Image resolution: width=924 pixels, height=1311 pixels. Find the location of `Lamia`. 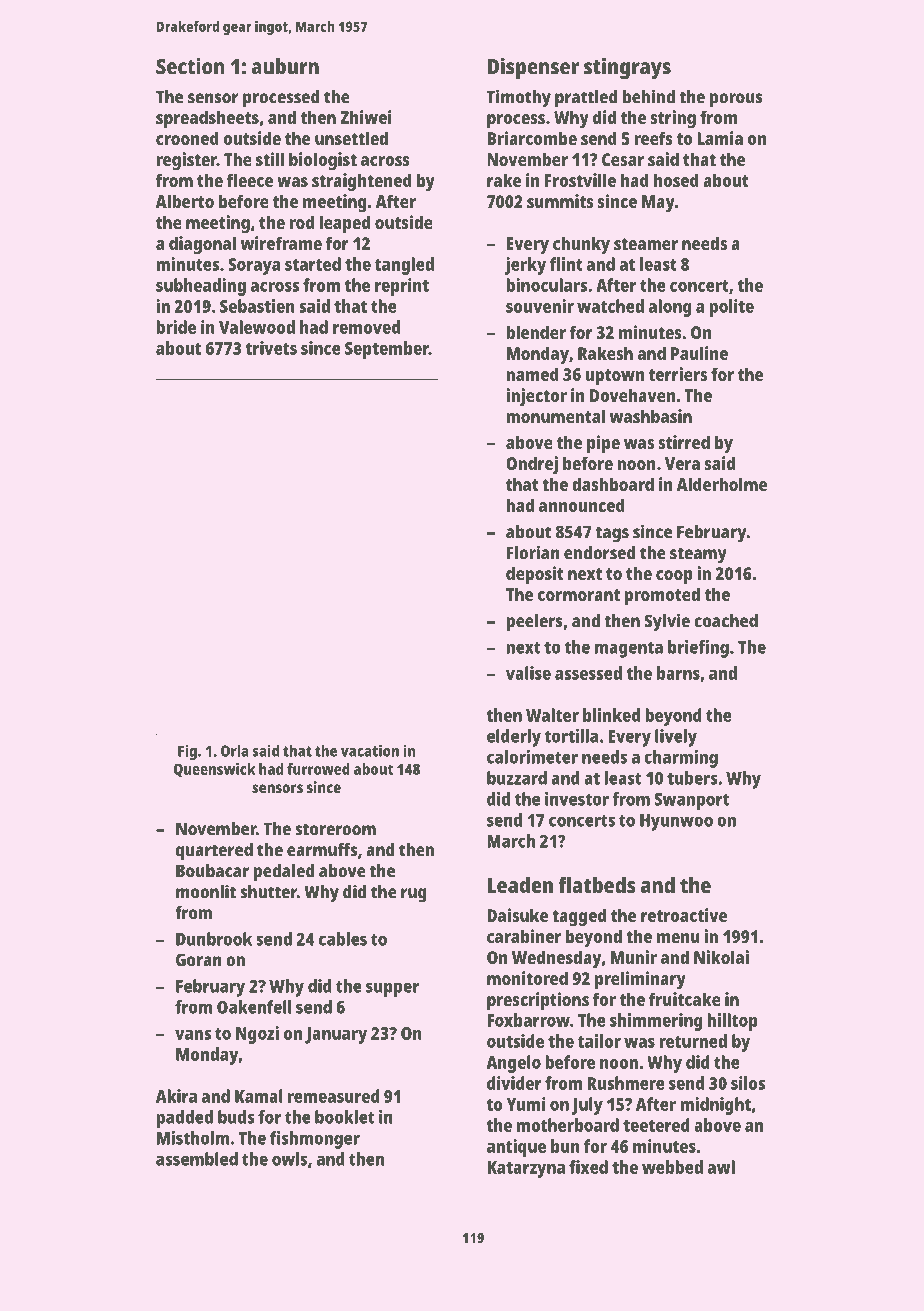

Lamia is located at coordinates (720, 138).
